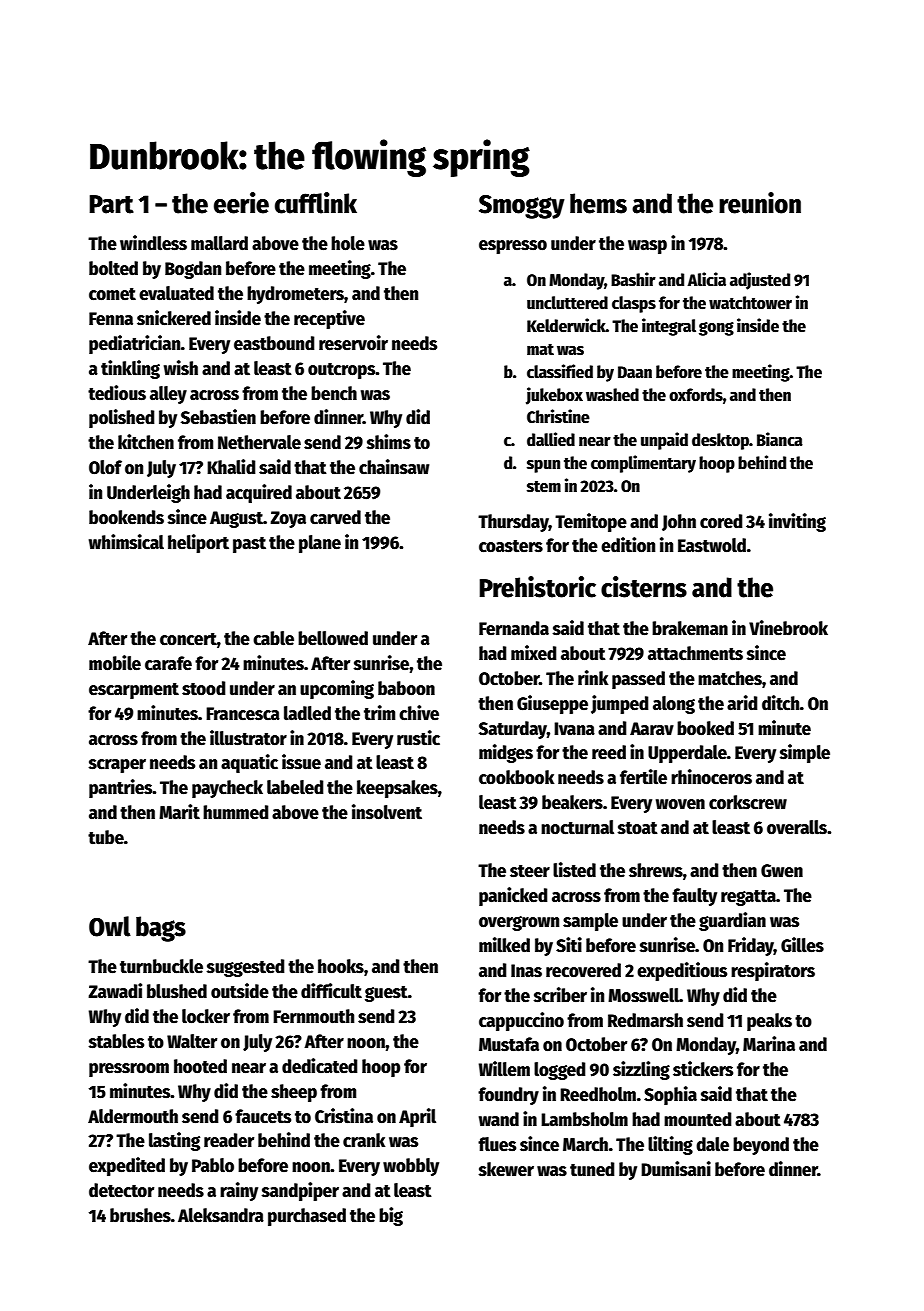  What do you see at coordinates (695, 653) in the screenshot?
I see `attachments` at bounding box center [695, 653].
